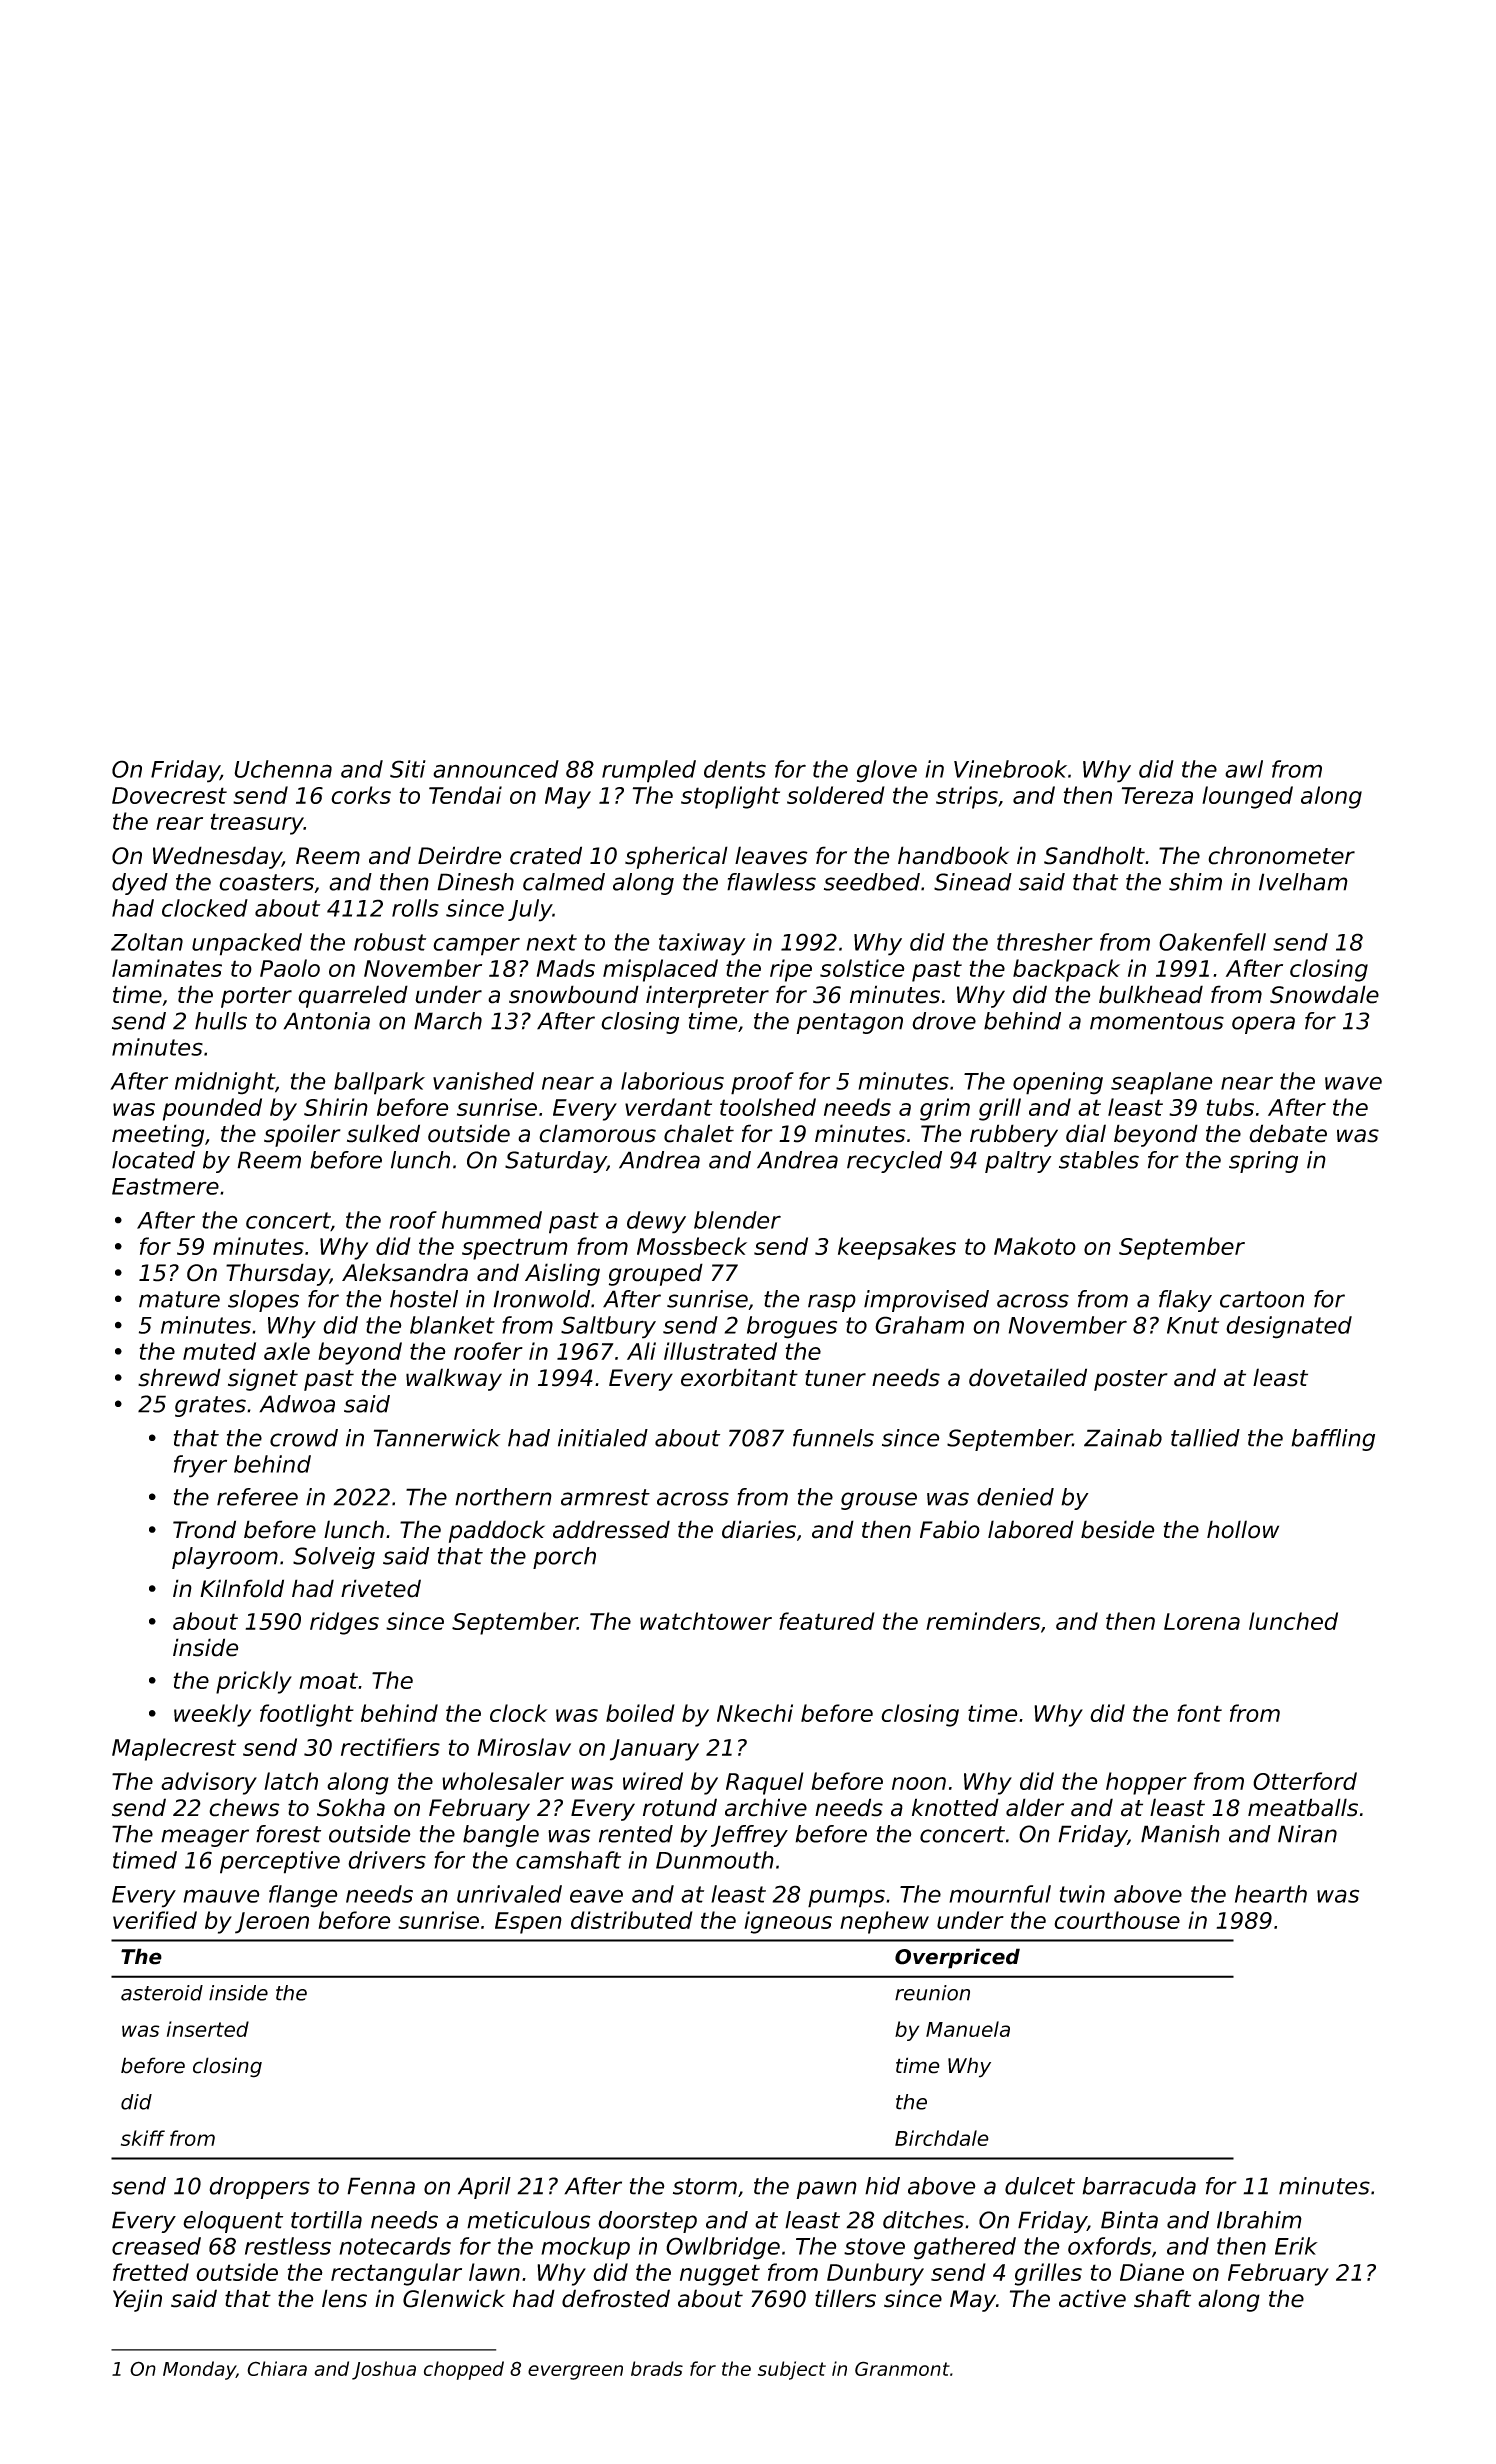  What do you see at coordinates (702, 944) in the page?
I see `taxiway` at bounding box center [702, 944].
